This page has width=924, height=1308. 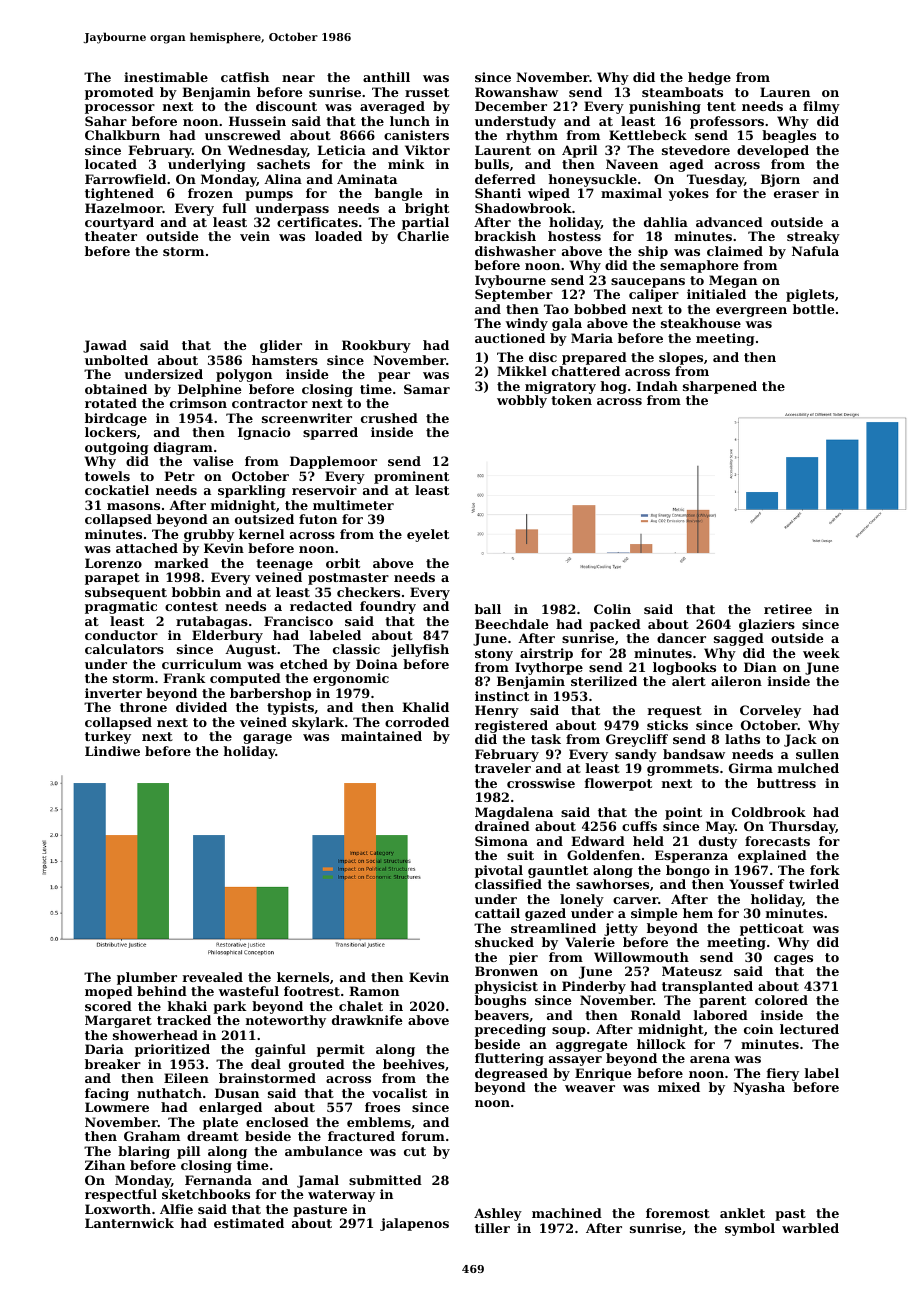 What do you see at coordinates (144, 1152) in the page?
I see `blaring` at bounding box center [144, 1152].
